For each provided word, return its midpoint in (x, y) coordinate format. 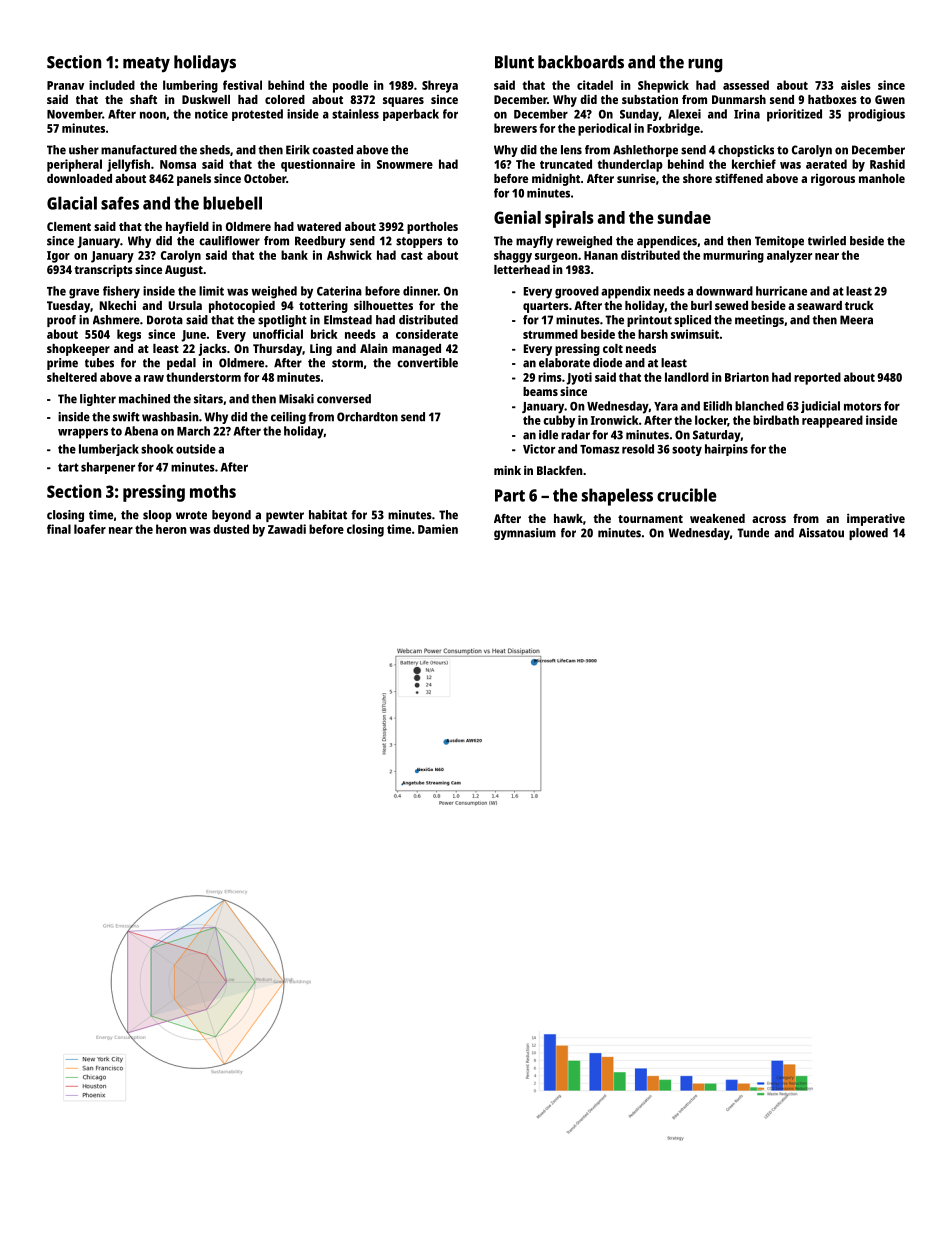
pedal (181, 364)
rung (705, 66)
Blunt (514, 62)
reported (817, 378)
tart (68, 467)
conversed (344, 399)
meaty (146, 65)
